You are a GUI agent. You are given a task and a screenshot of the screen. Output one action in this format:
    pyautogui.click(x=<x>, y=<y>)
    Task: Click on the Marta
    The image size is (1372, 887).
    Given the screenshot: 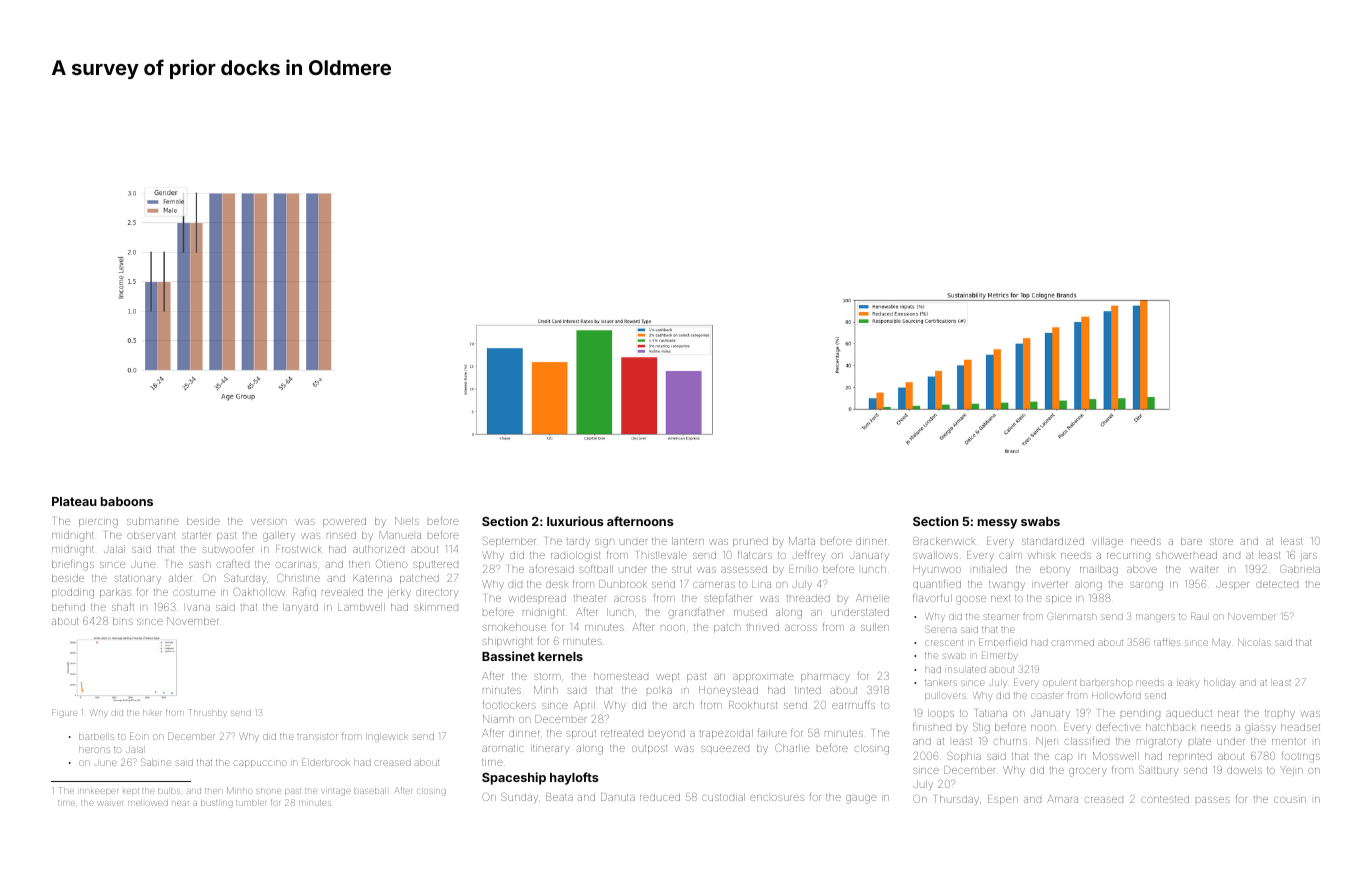 What is the action you would take?
    pyautogui.click(x=802, y=541)
